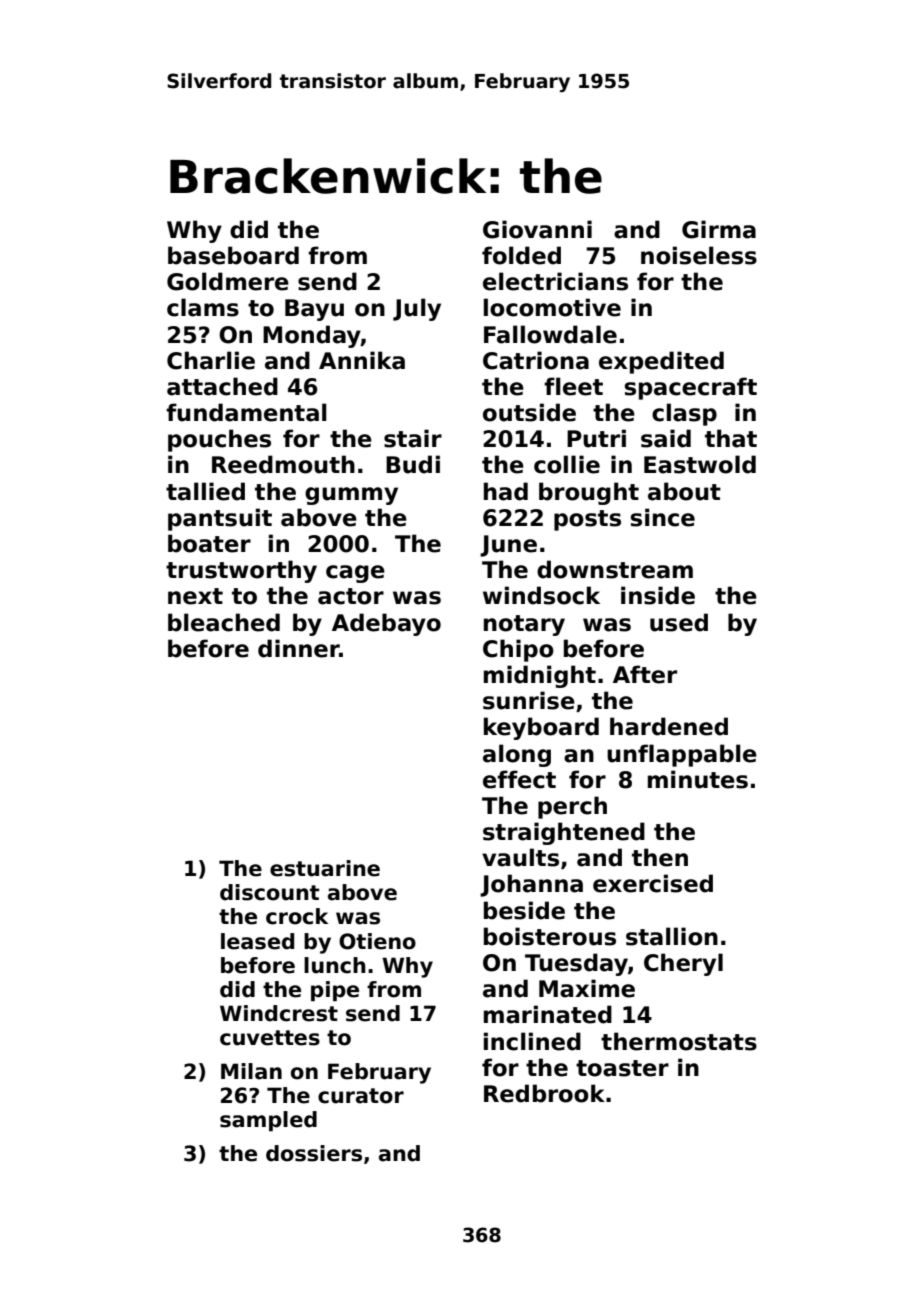 Image resolution: width=924 pixels, height=1311 pixels. What do you see at coordinates (537, 229) in the image?
I see `Giovanni` at bounding box center [537, 229].
